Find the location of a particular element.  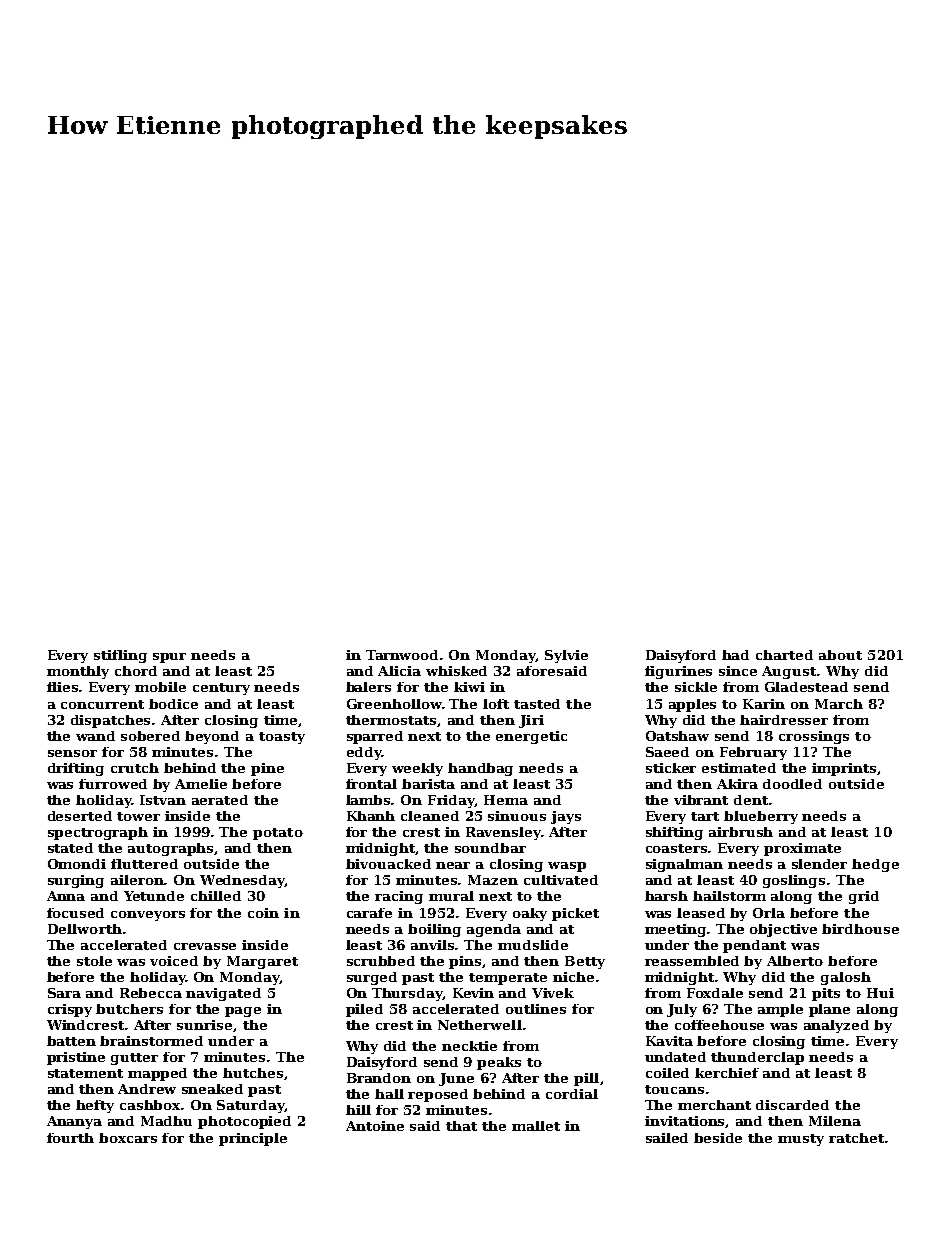

Brandon is located at coordinates (379, 1078).
